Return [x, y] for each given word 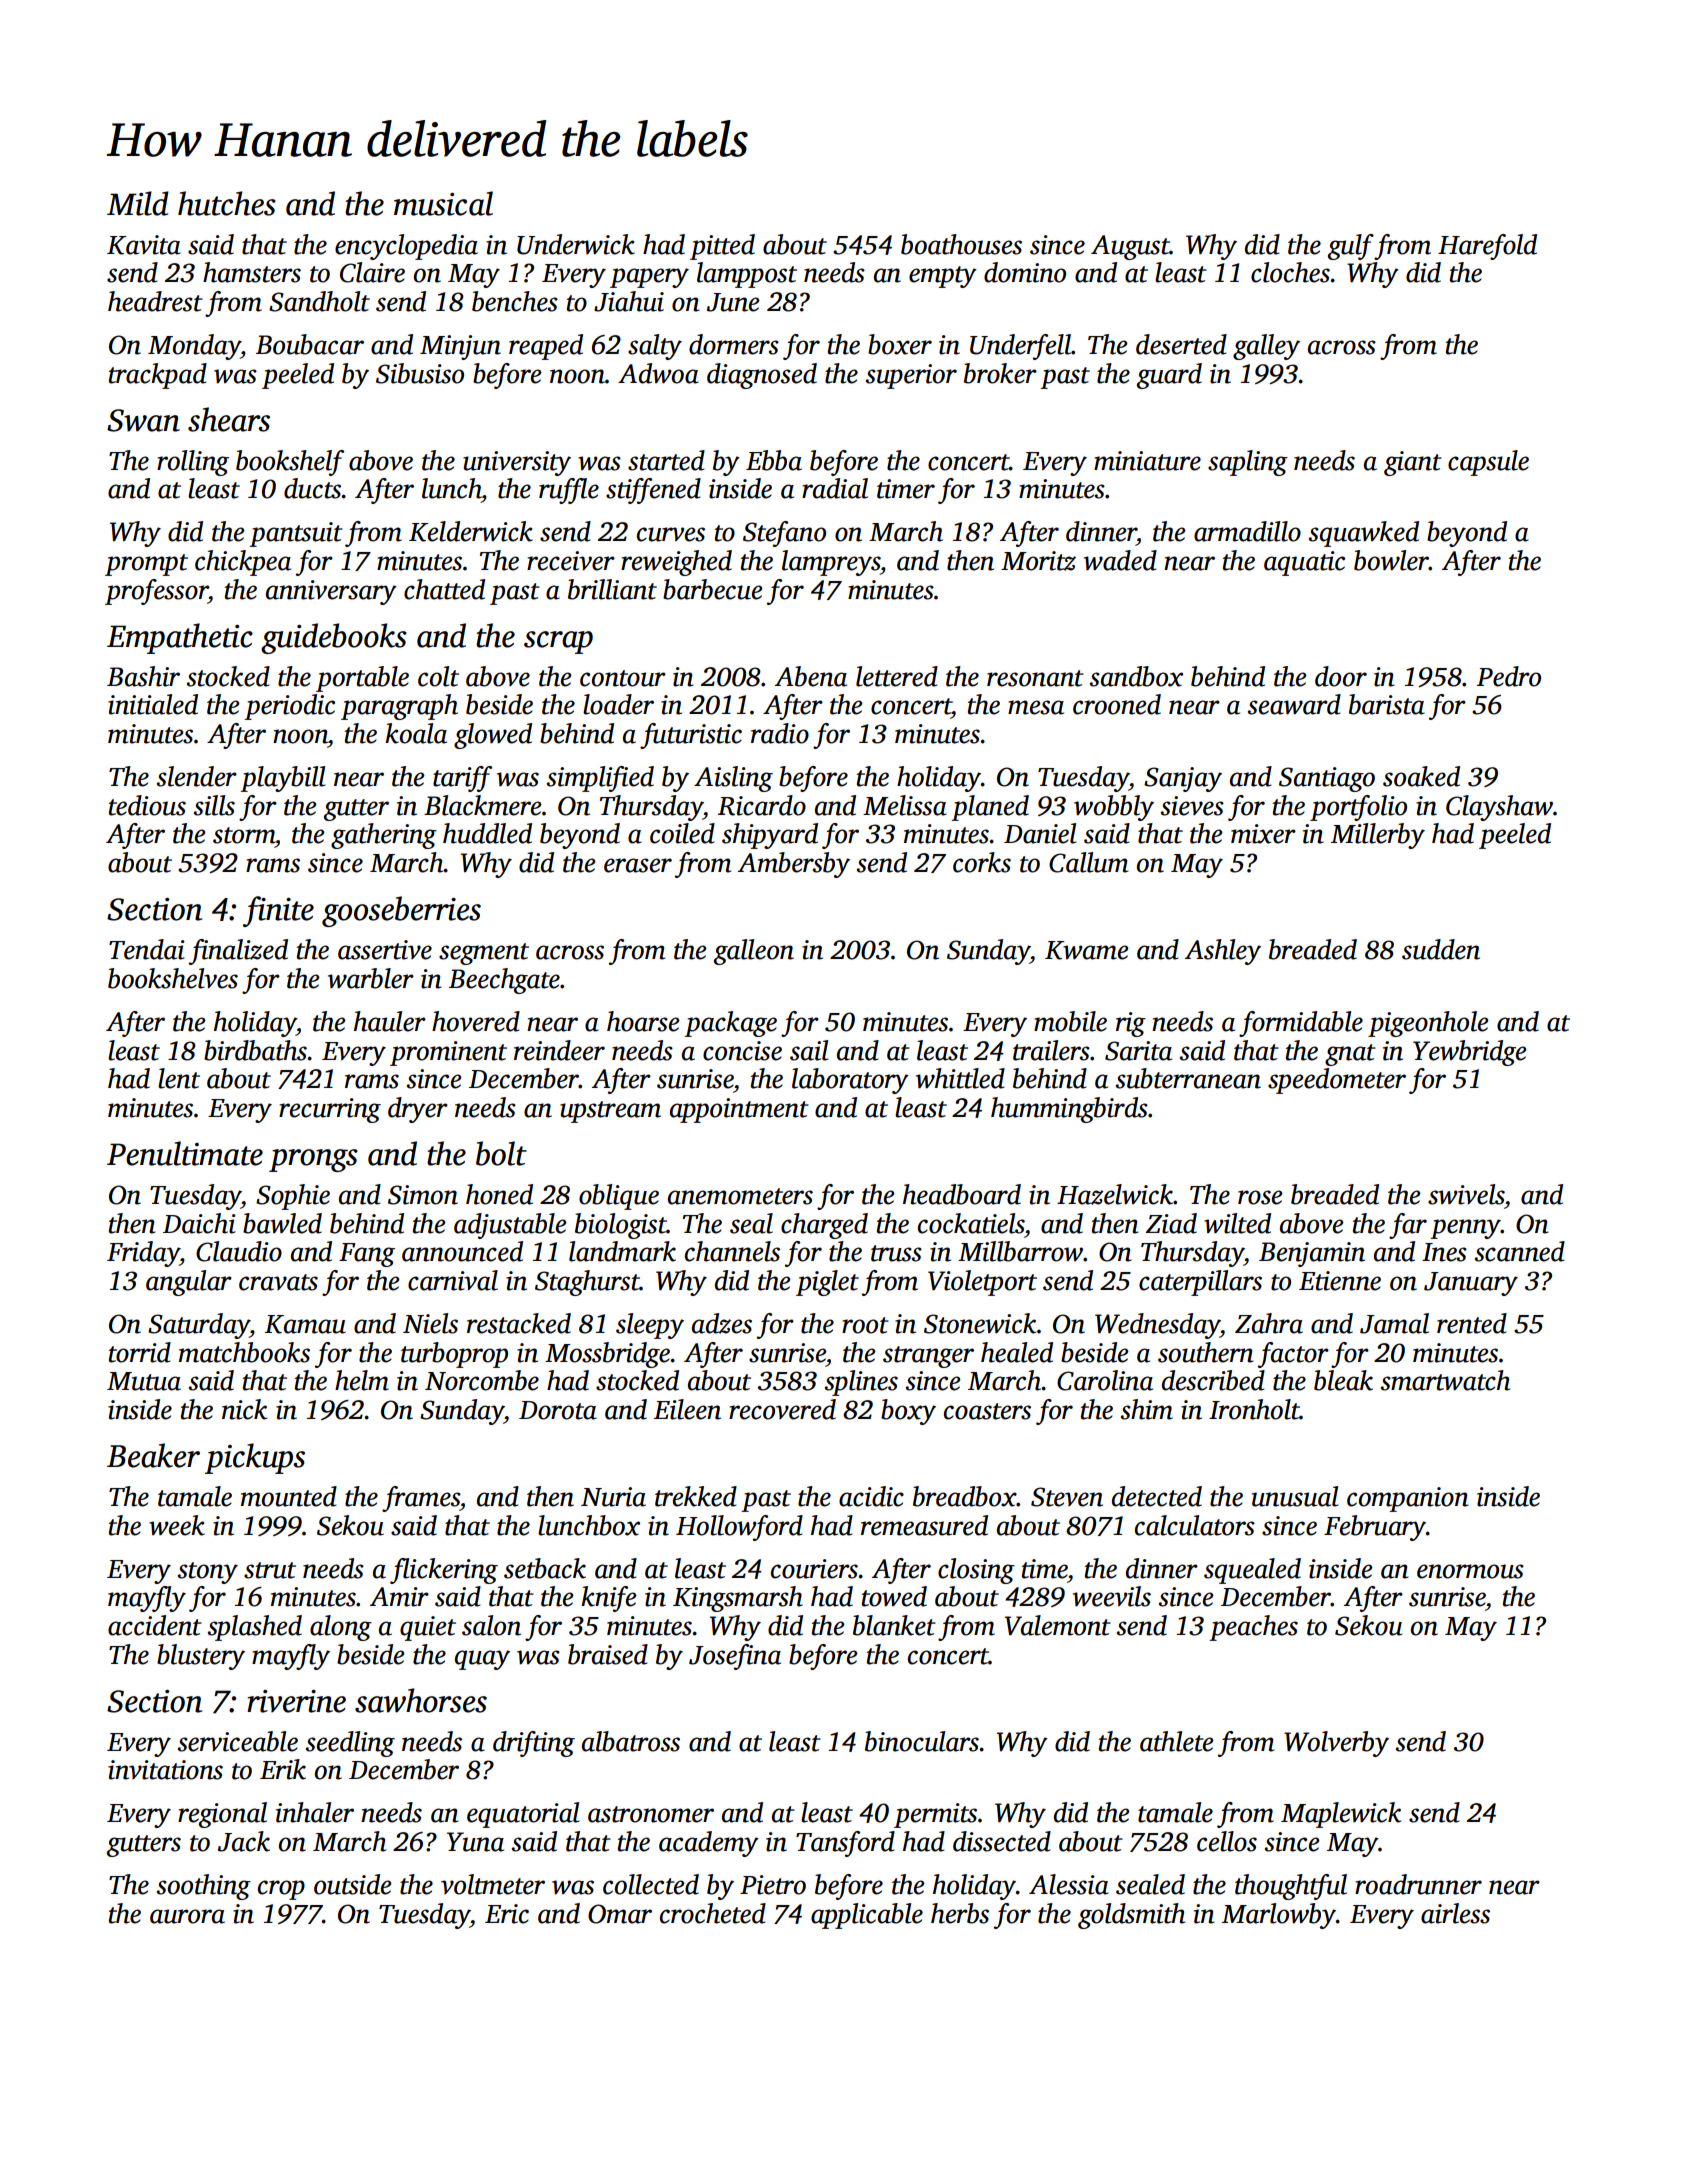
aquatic [1304, 563]
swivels [1466, 1194]
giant [1413, 463]
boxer [900, 344]
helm [362, 1380]
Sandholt [319, 301]
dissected [1002, 1841]
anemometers [740, 1196]
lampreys [831, 563]
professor [156, 592]
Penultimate [185, 1153]
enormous [1470, 1571]
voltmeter [493, 1884]
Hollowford [739, 1528]
